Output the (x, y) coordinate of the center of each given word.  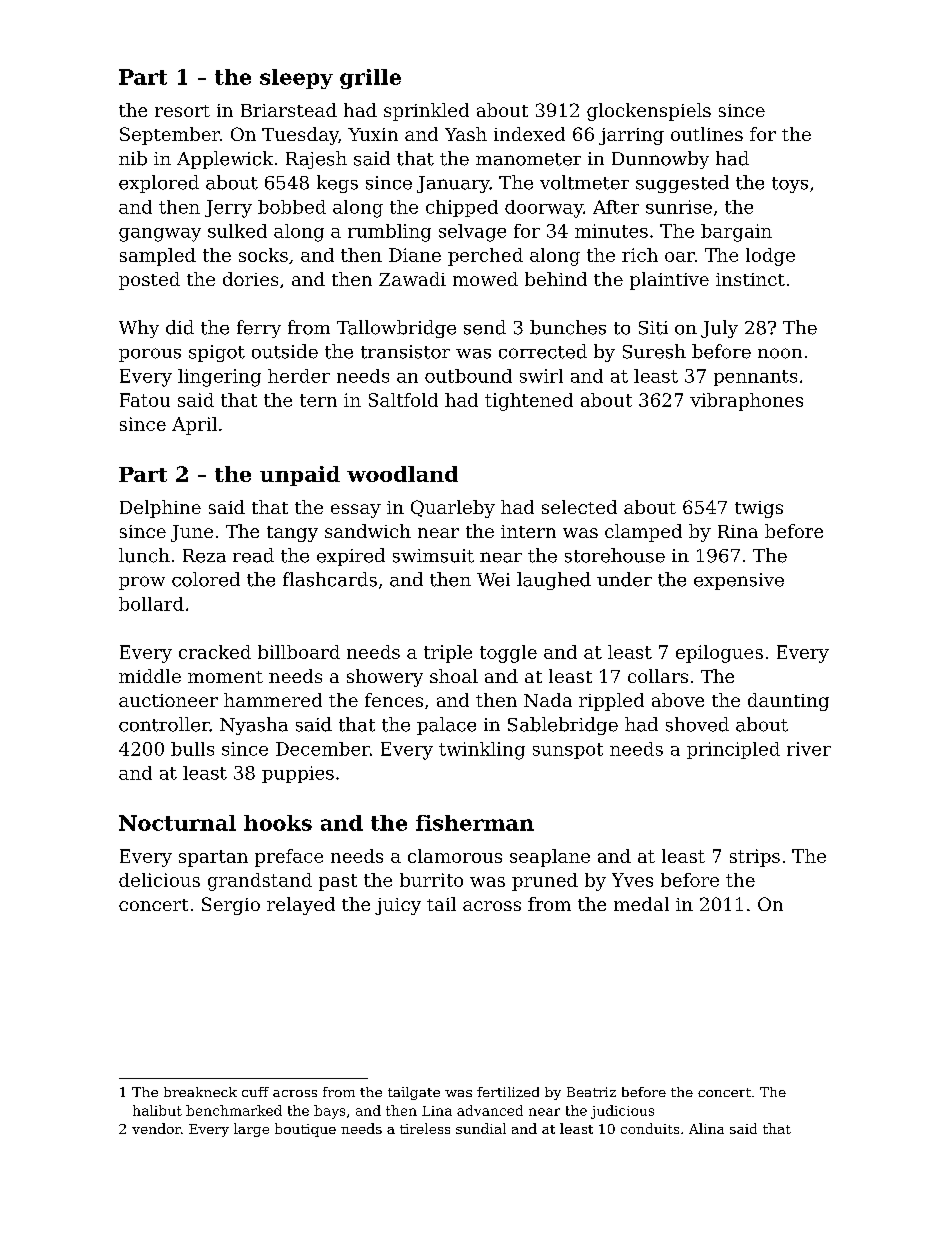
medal (641, 904)
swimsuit (433, 556)
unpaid (300, 476)
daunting (788, 702)
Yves (632, 880)
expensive (739, 581)
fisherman (475, 823)
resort (182, 111)
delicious (159, 880)
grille (370, 79)
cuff (255, 1092)
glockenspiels (649, 112)
